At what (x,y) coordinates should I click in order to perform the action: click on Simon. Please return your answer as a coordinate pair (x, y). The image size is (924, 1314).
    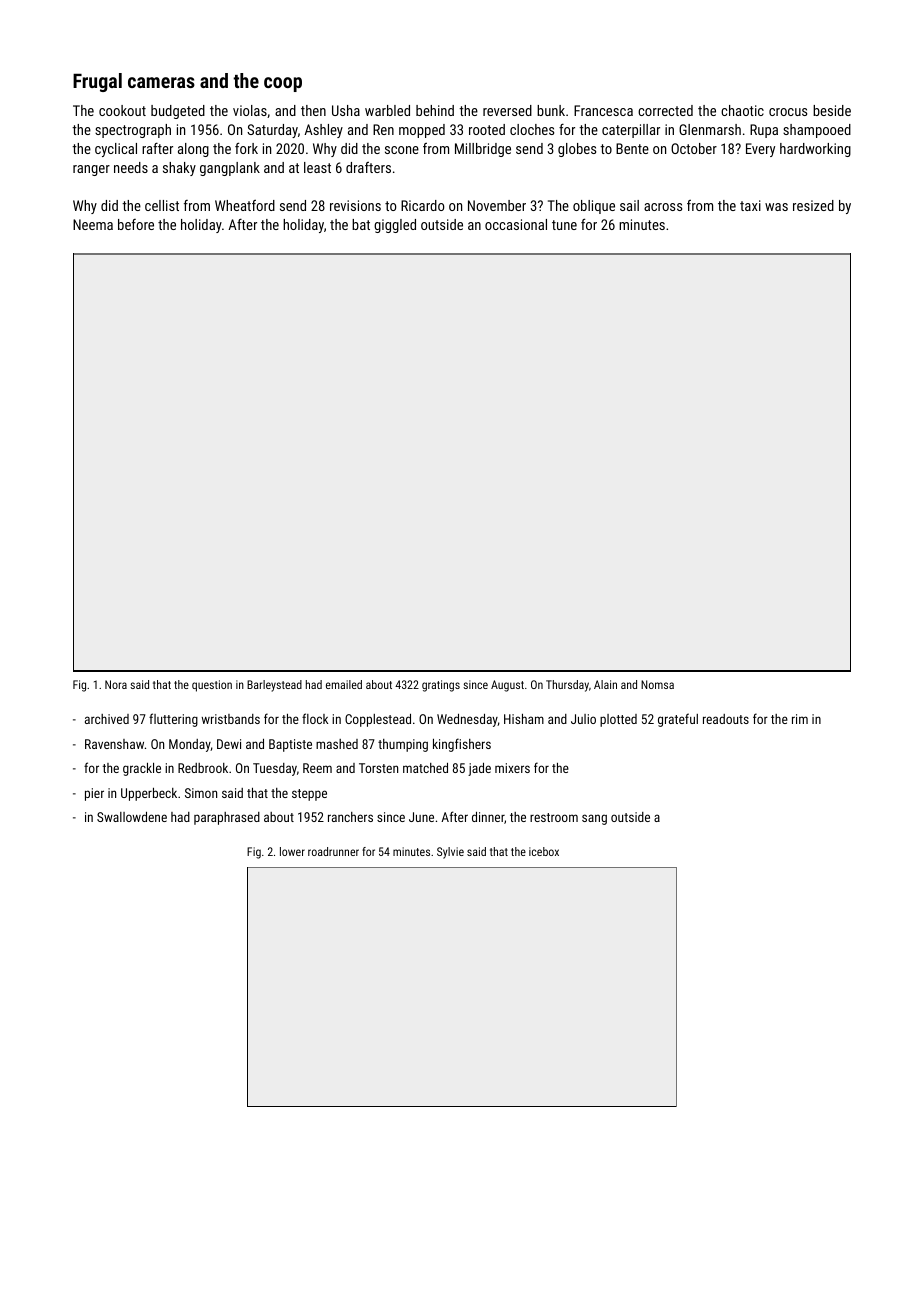
    Looking at the image, I should click on (201, 793).
